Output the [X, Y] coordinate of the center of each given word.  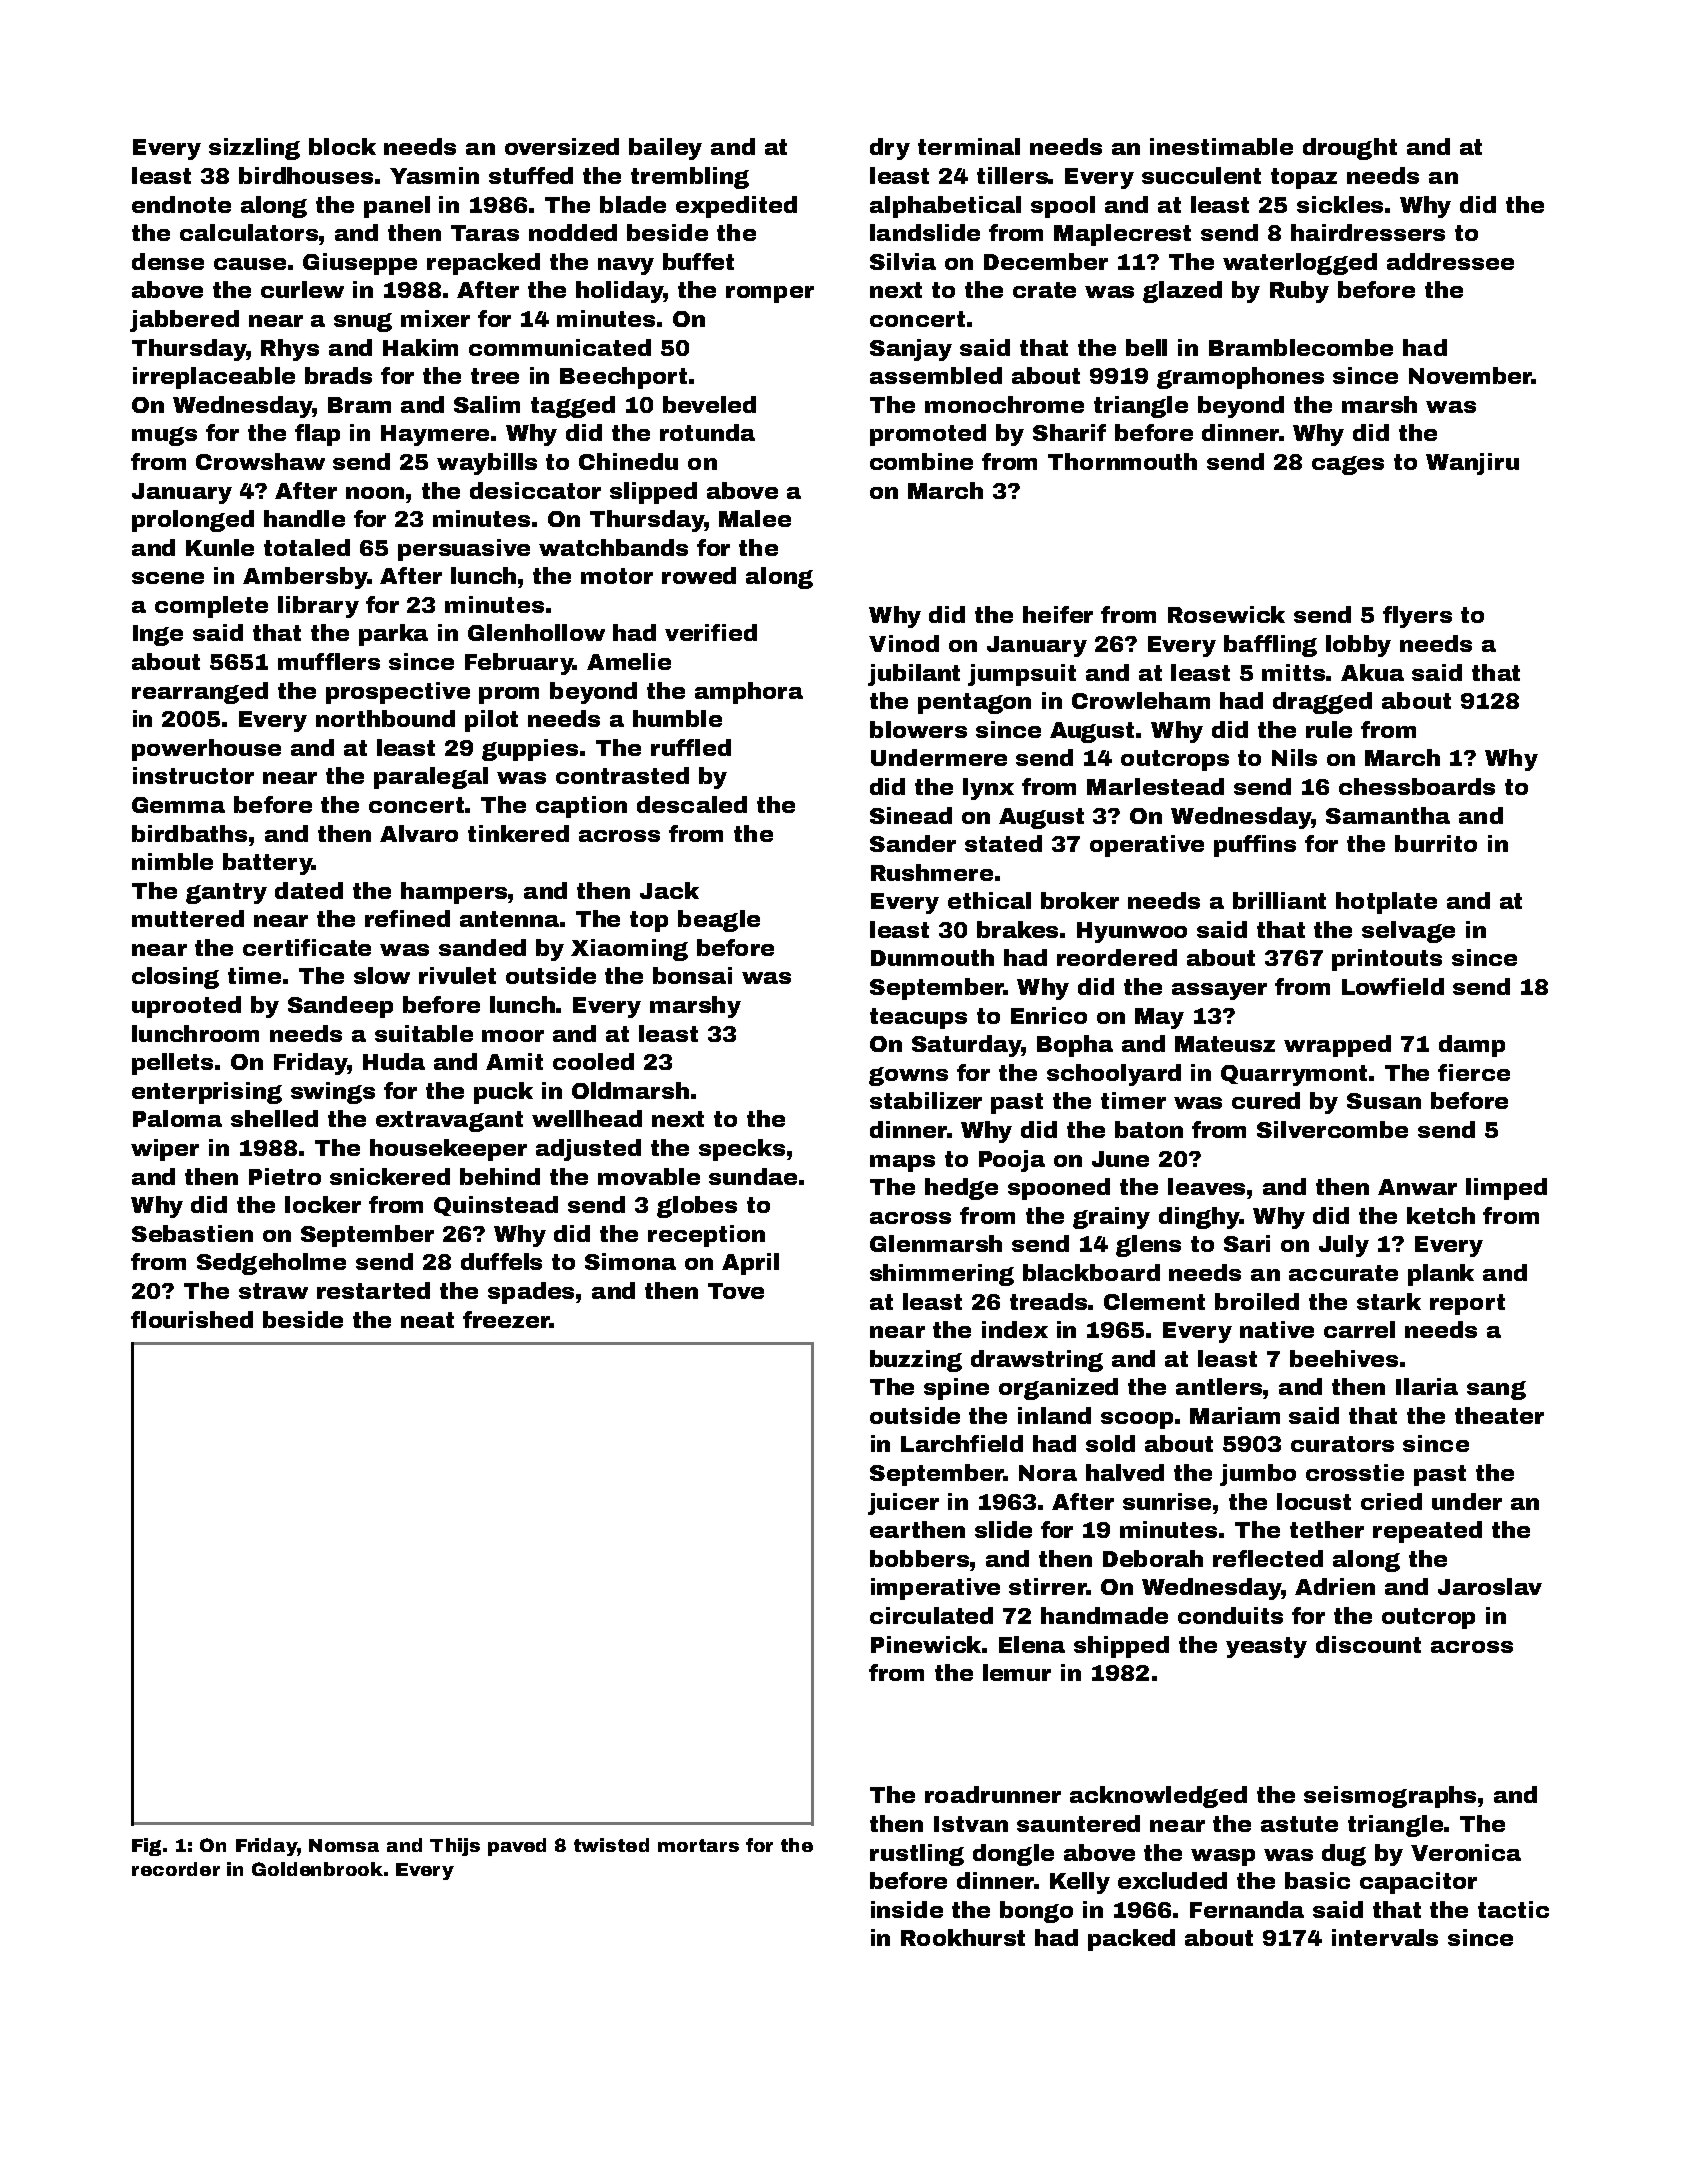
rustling [917, 1855]
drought [1350, 149]
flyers [1417, 617]
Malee [755, 518]
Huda [394, 1061]
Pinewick [926, 1644]
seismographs [1390, 1797]
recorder [176, 1869]
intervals [1385, 1937]
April [750, 1264]
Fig [146, 1847]
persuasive [464, 550]
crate [1044, 290]
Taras [485, 233]
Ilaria [1427, 1386]
